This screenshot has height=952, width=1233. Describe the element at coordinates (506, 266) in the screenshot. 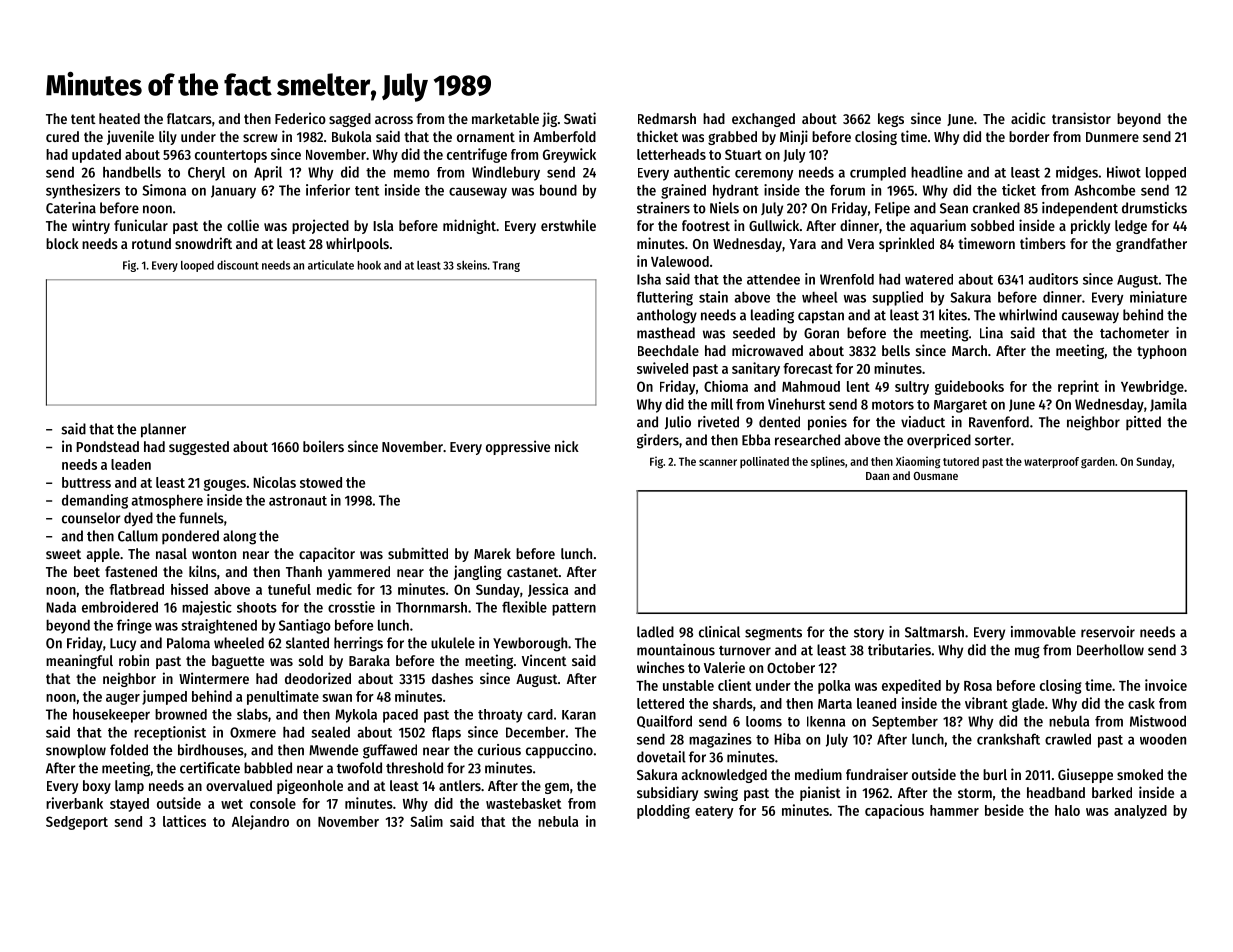

I see `Trang` at that location.
